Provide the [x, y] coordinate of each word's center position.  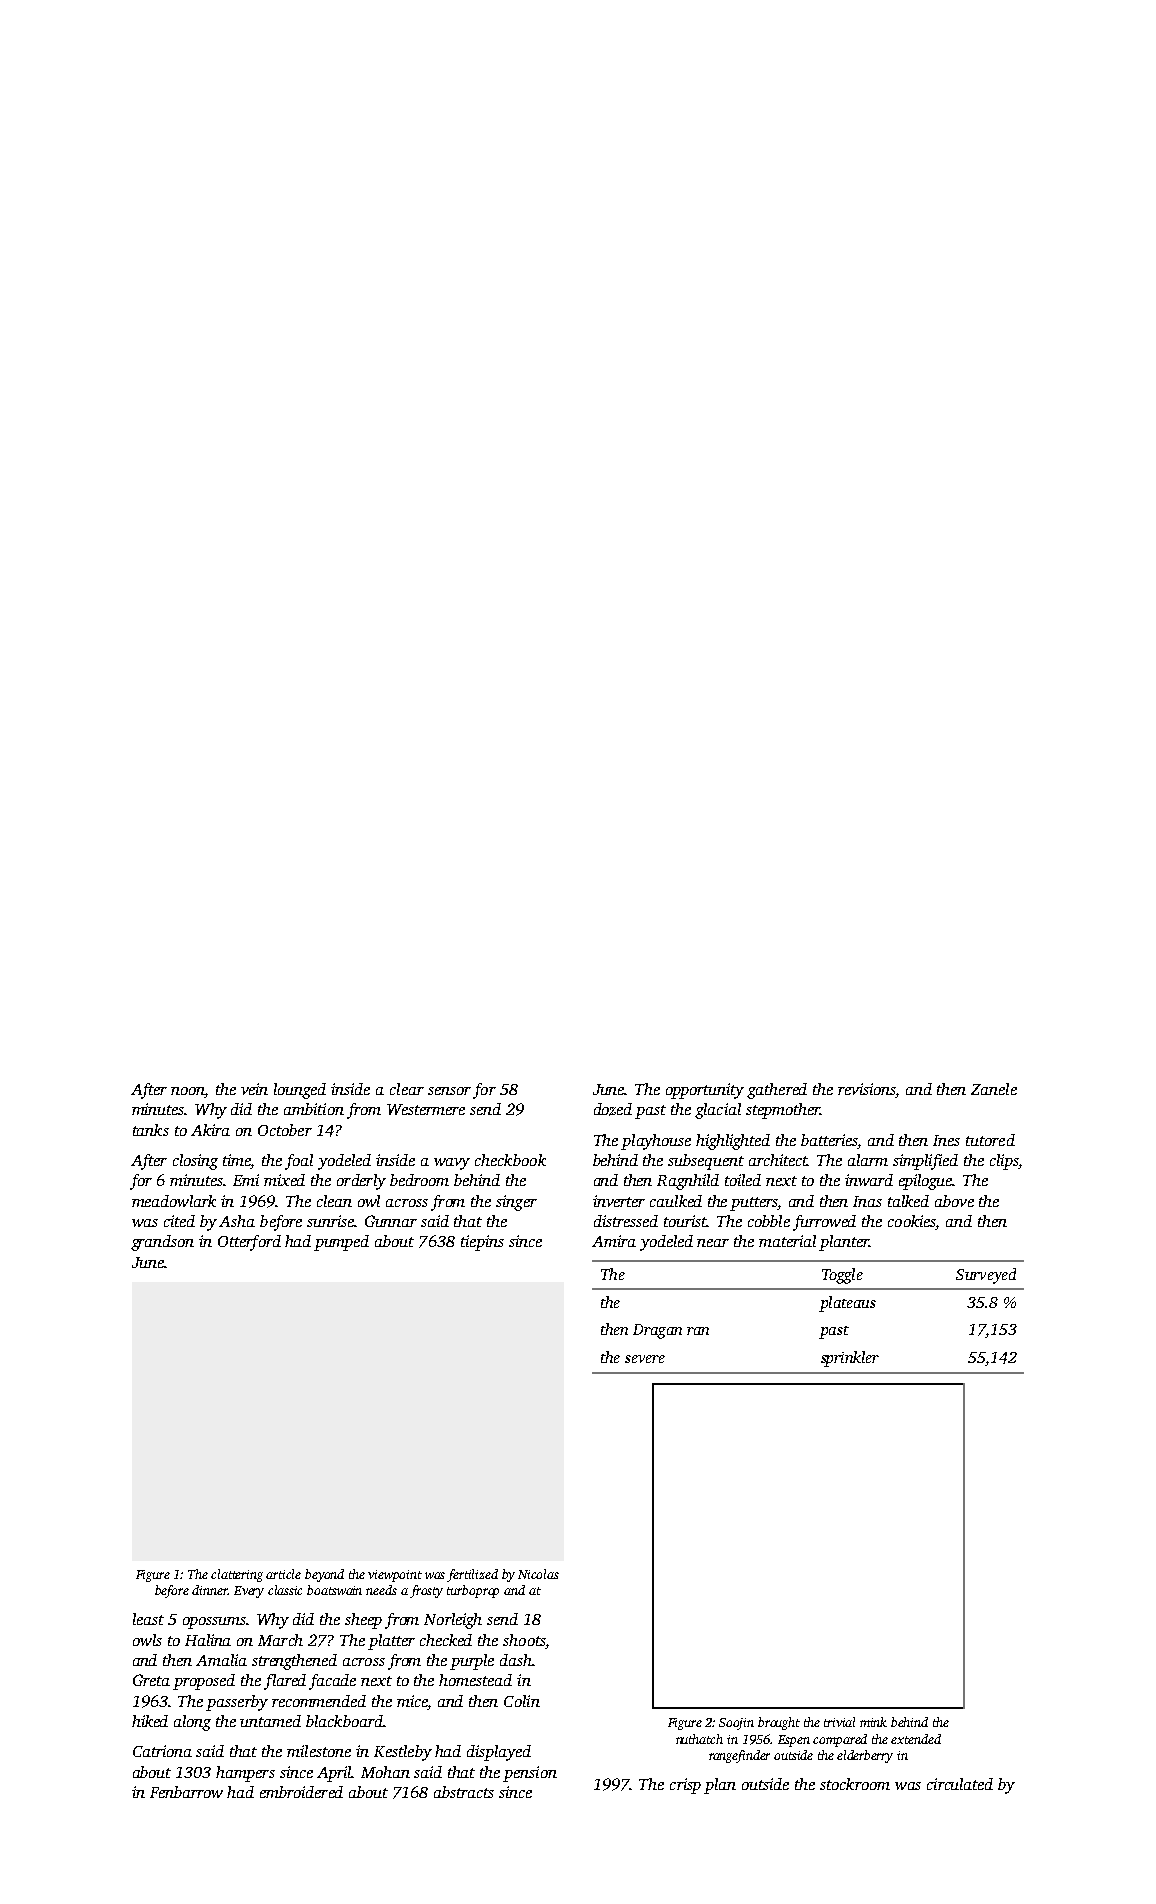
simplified [925, 1162]
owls [147, 1640]
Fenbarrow [186, 1792]
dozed [613, 1109]
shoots [524, 1640]
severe [645, 1359]
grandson [162, 1243]
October [285, 1130]
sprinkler [850, 1359]
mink [873, 1722]
